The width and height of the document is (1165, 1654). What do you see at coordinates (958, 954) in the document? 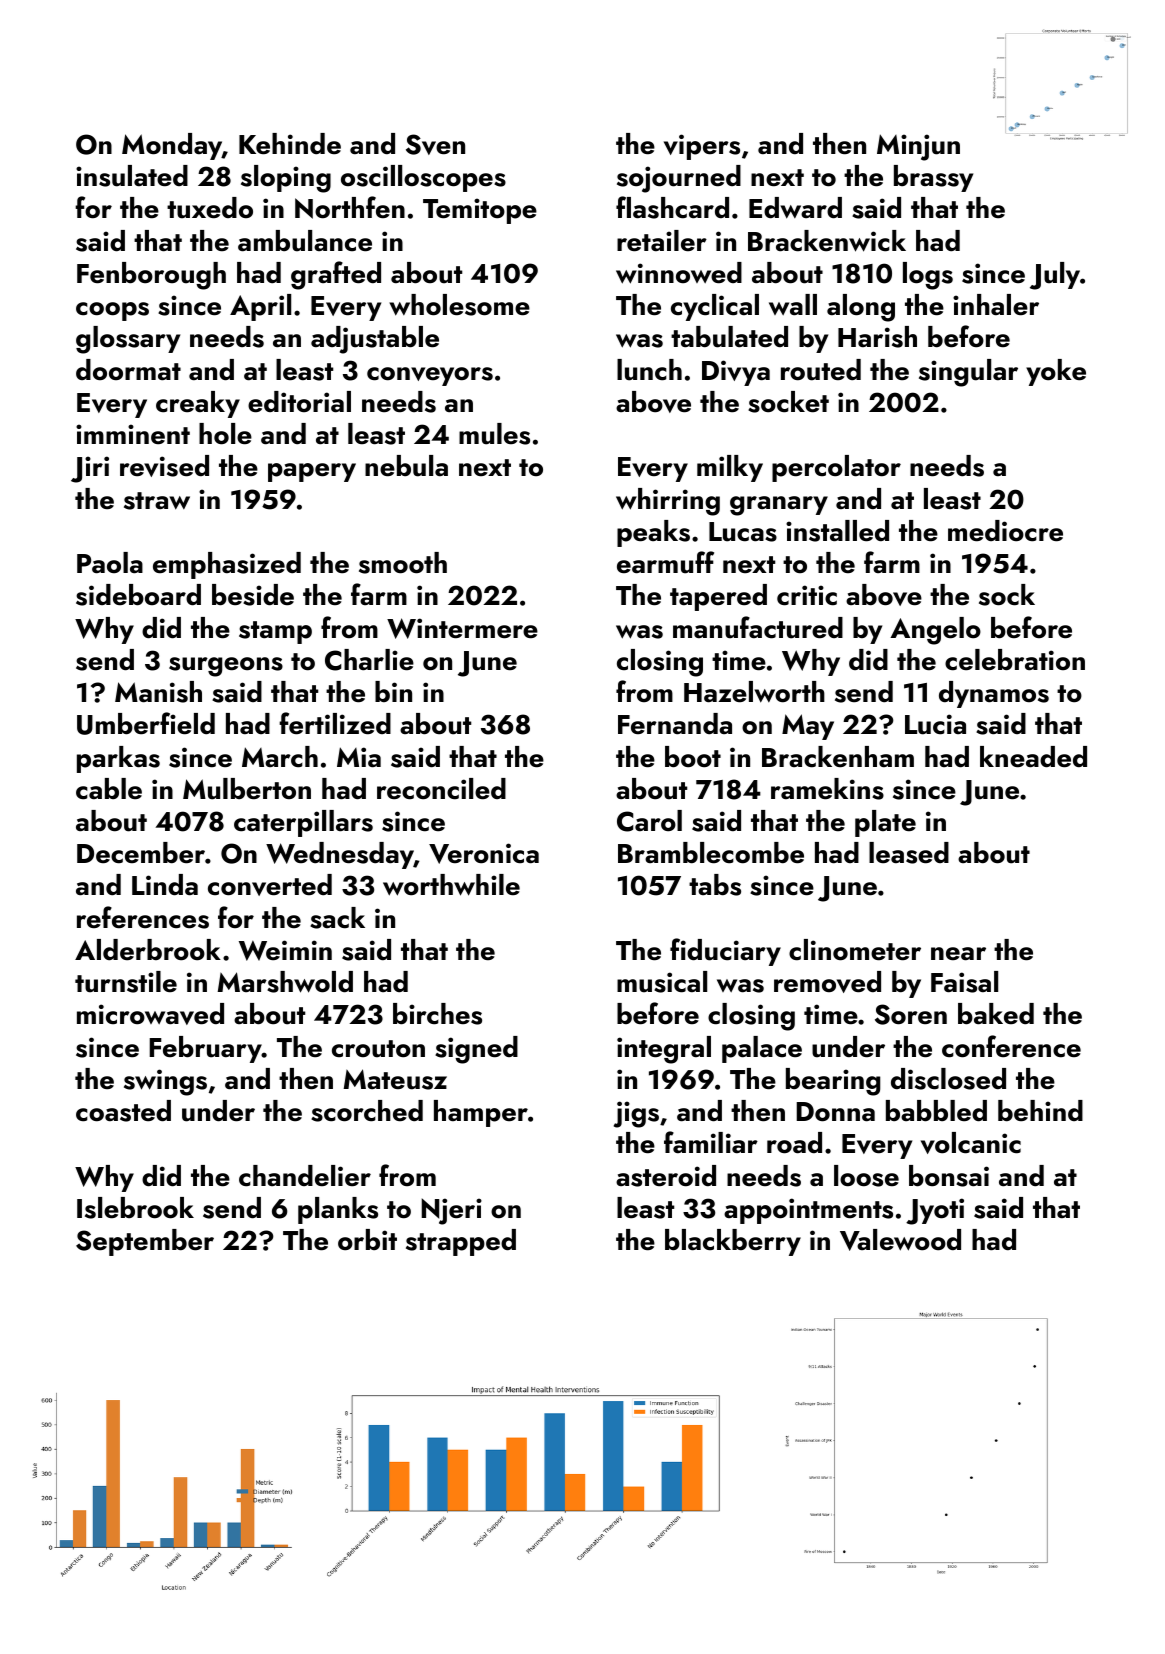
I see `near` at bounding box center [958, 954].
